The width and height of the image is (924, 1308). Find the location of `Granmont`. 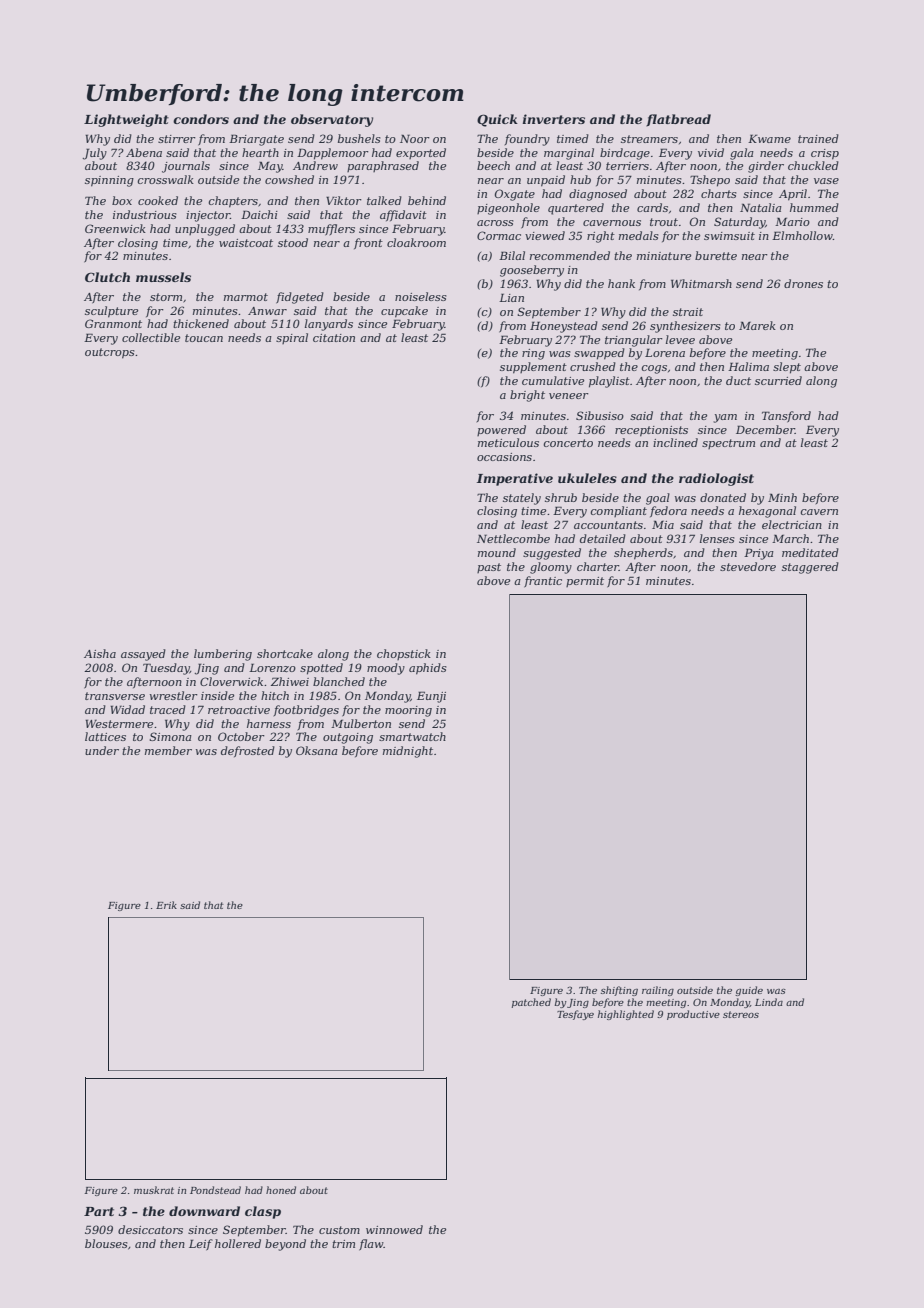

Granmont is located at coordinates (113, 323).
